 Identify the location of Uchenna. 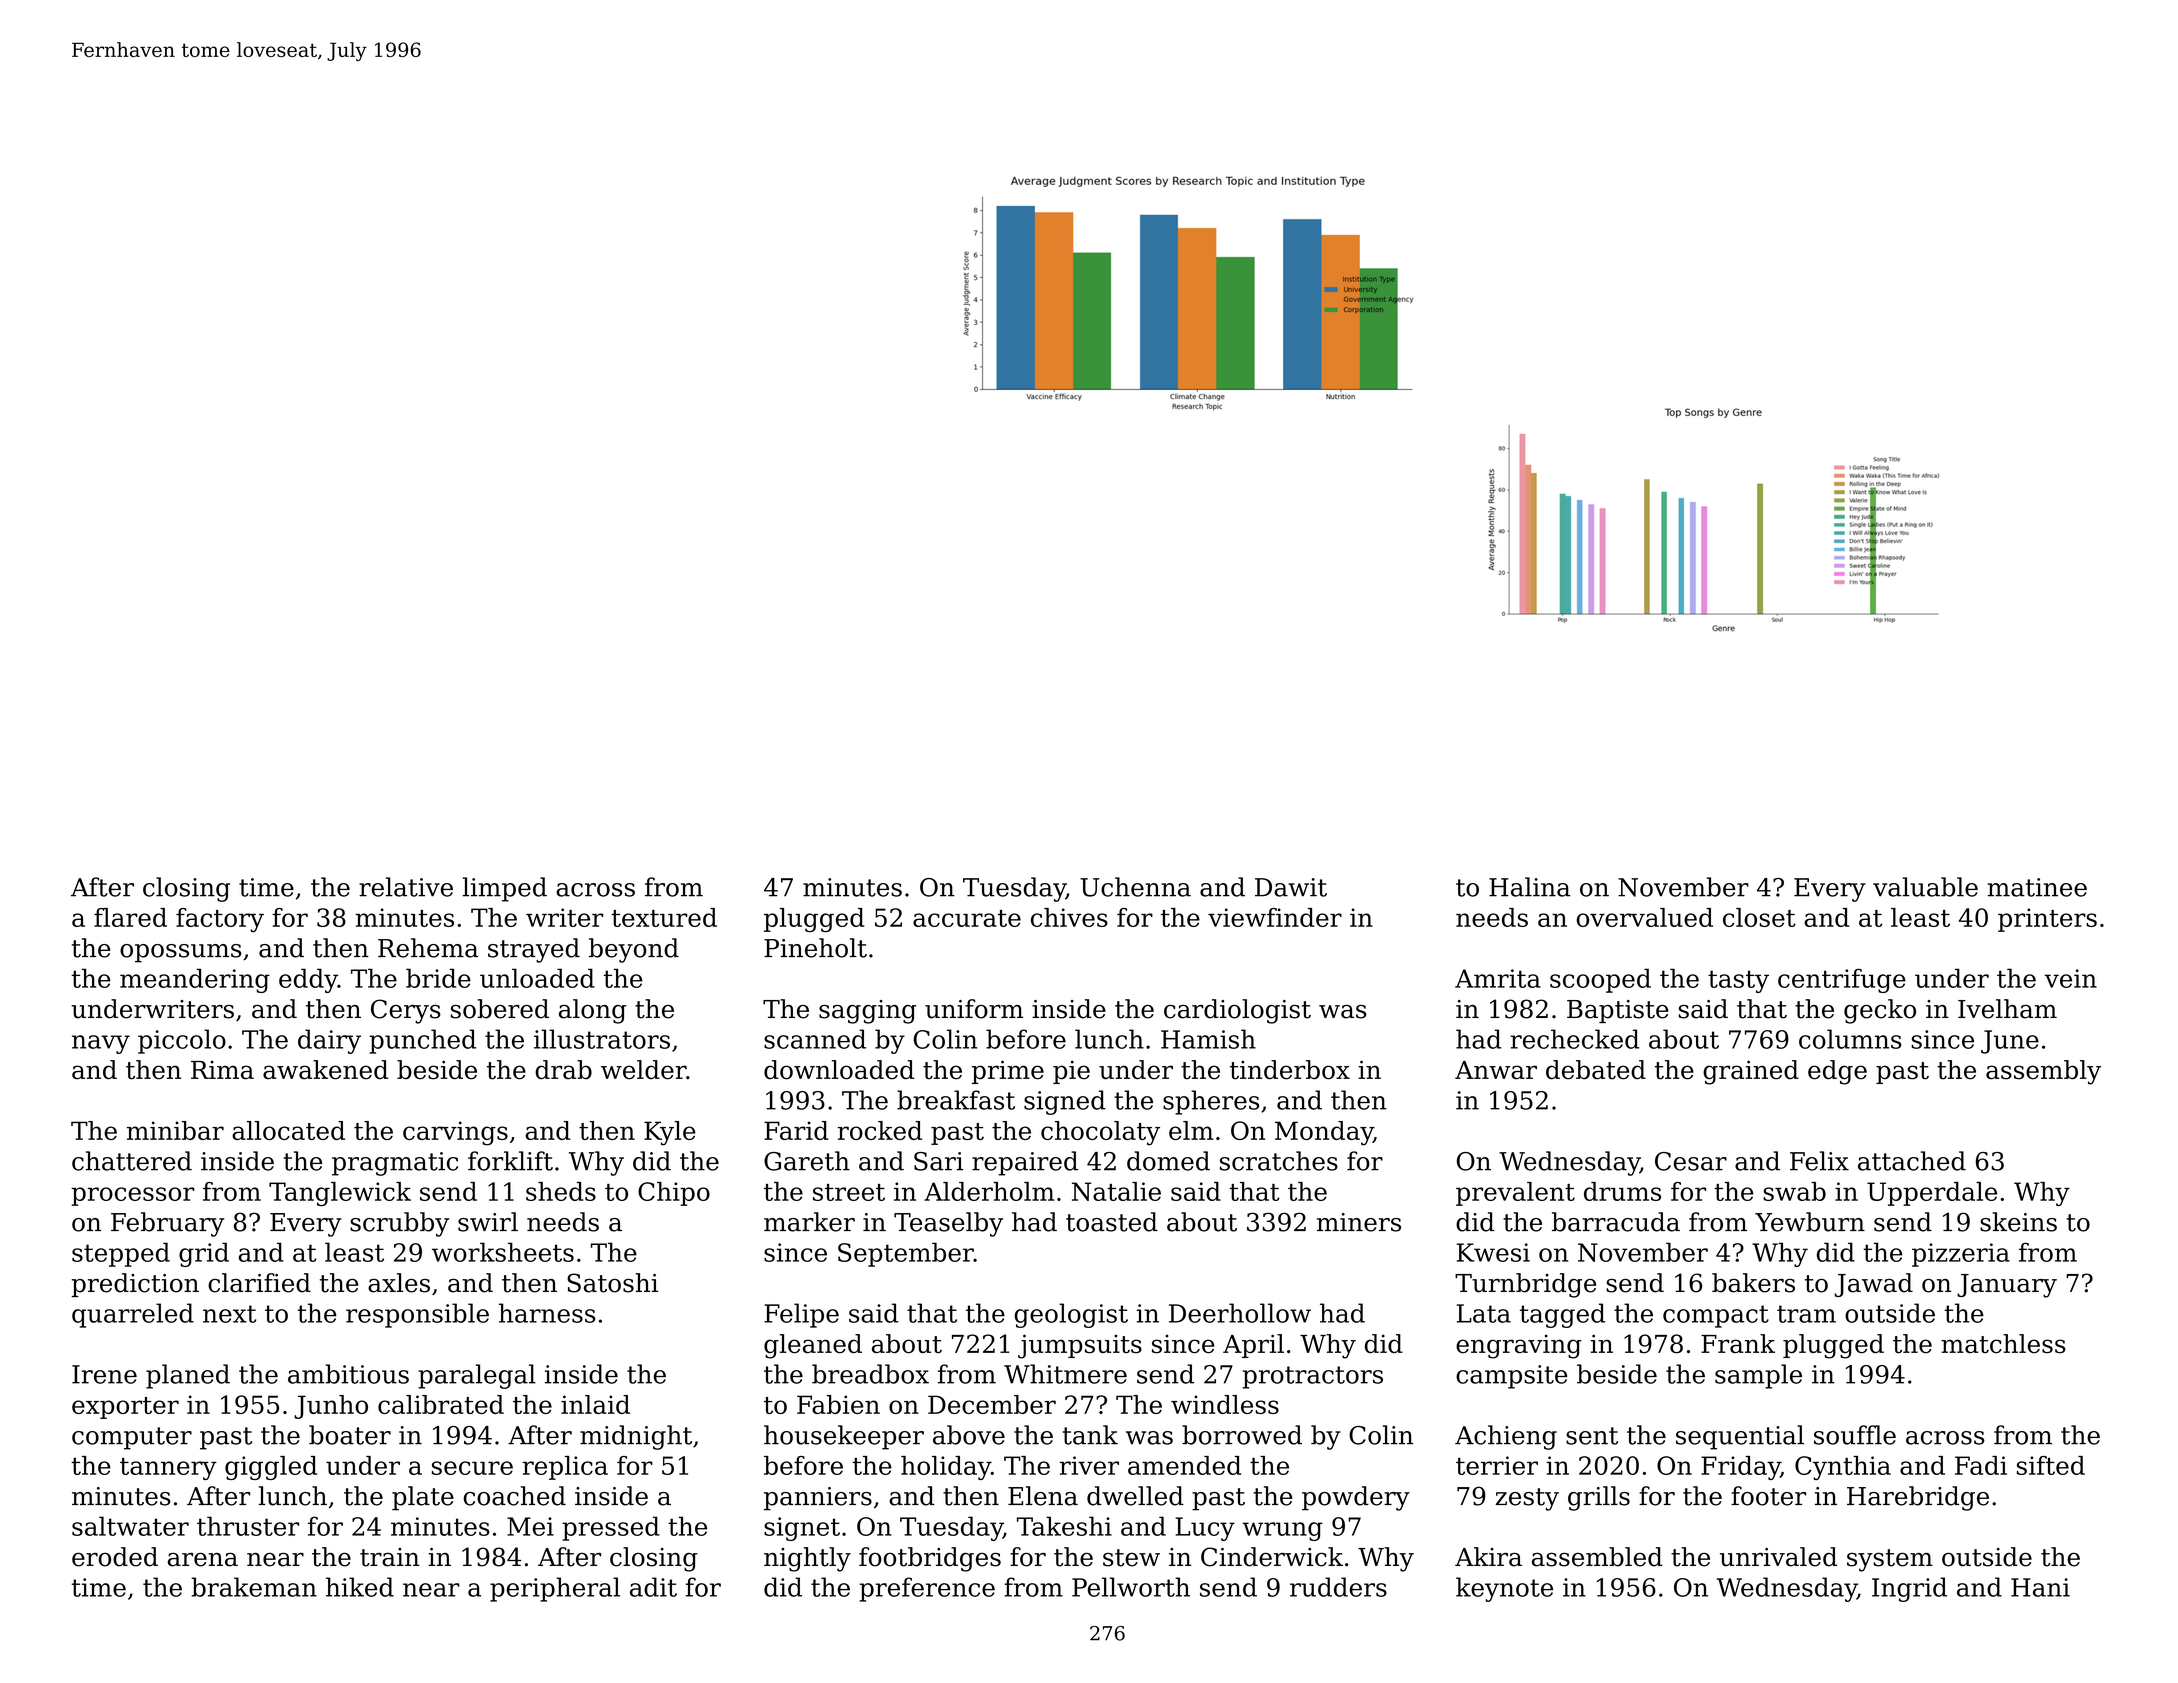
(1135, 887).
